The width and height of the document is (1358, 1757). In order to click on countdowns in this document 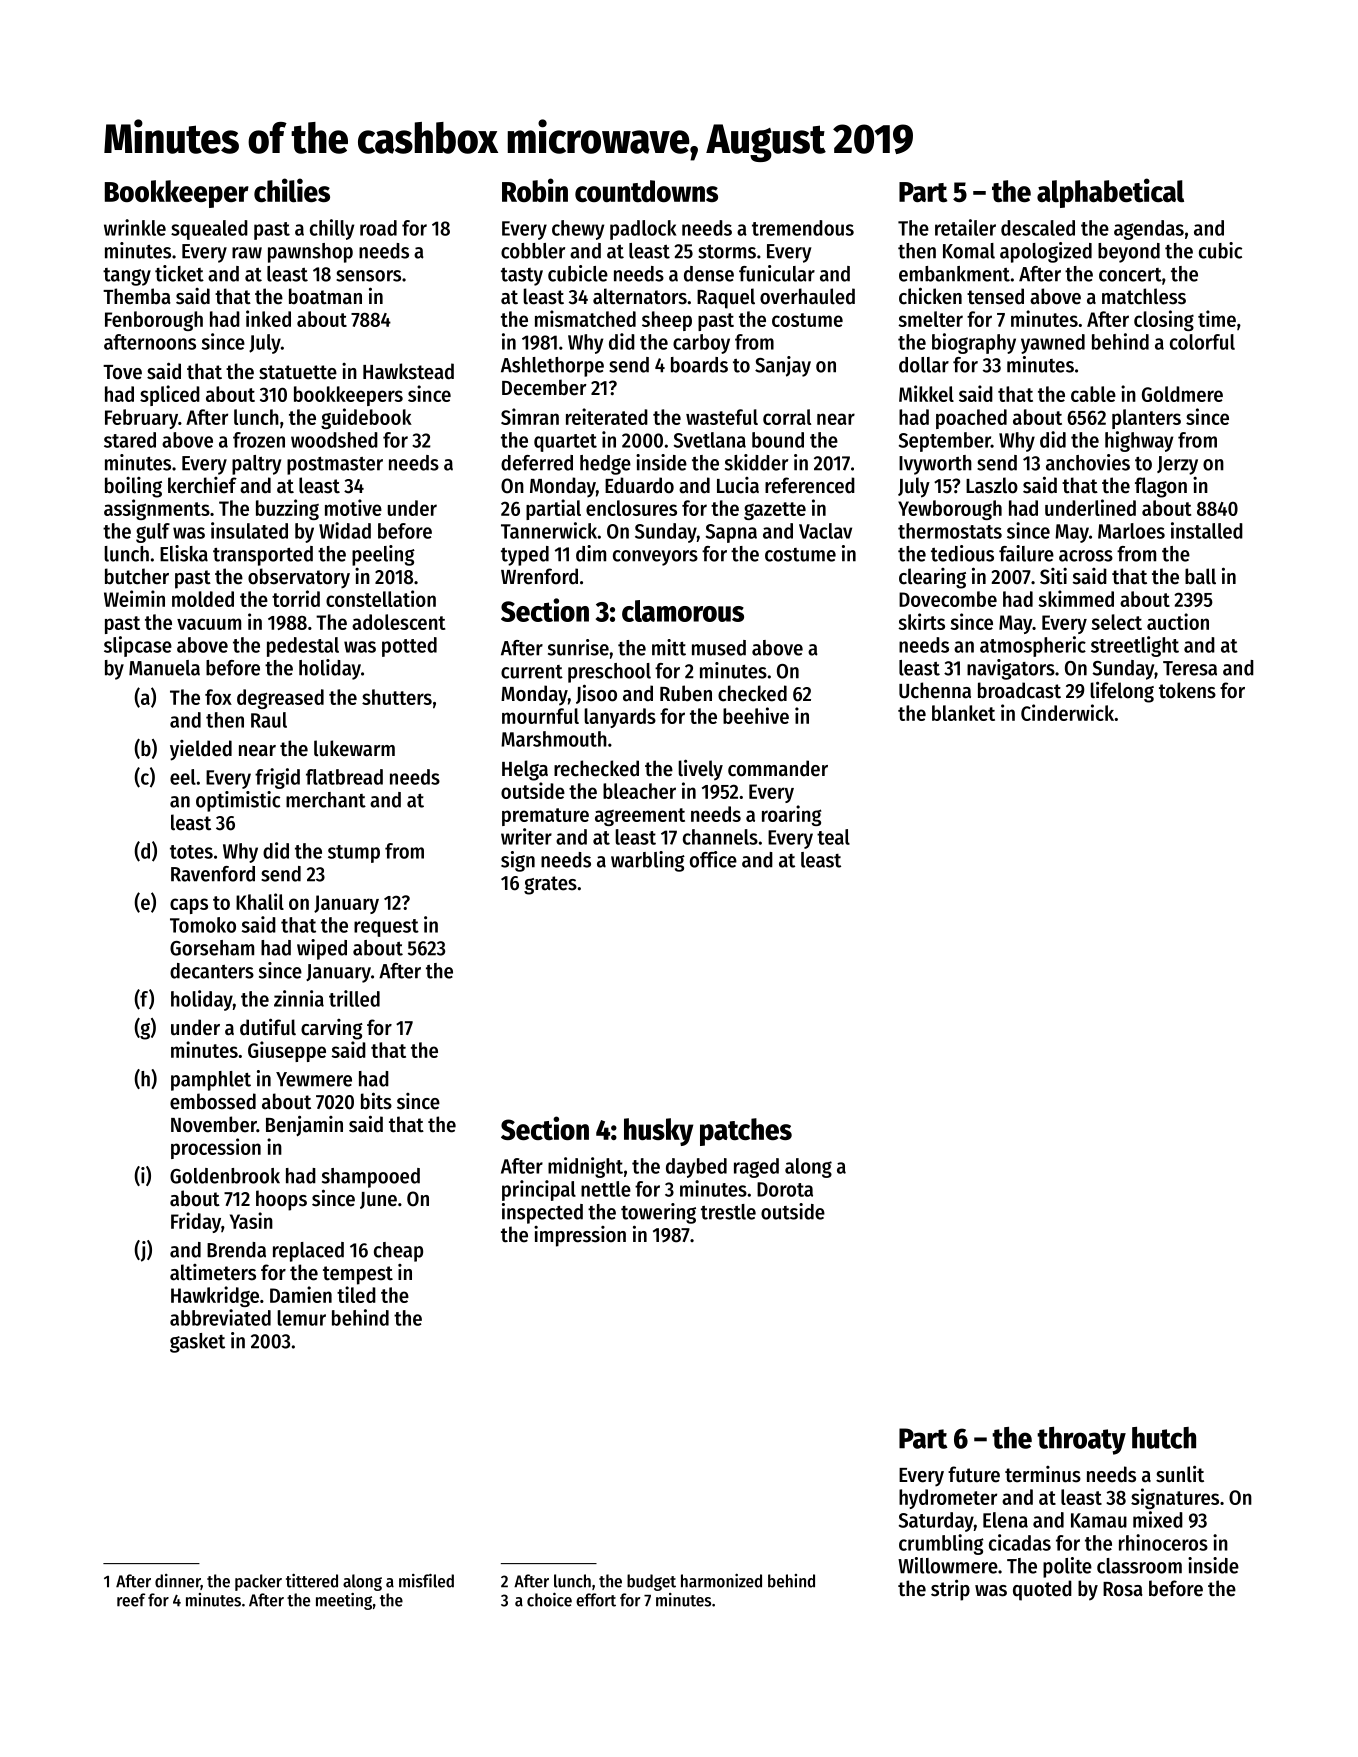, I will do `click(646, 191)`.
